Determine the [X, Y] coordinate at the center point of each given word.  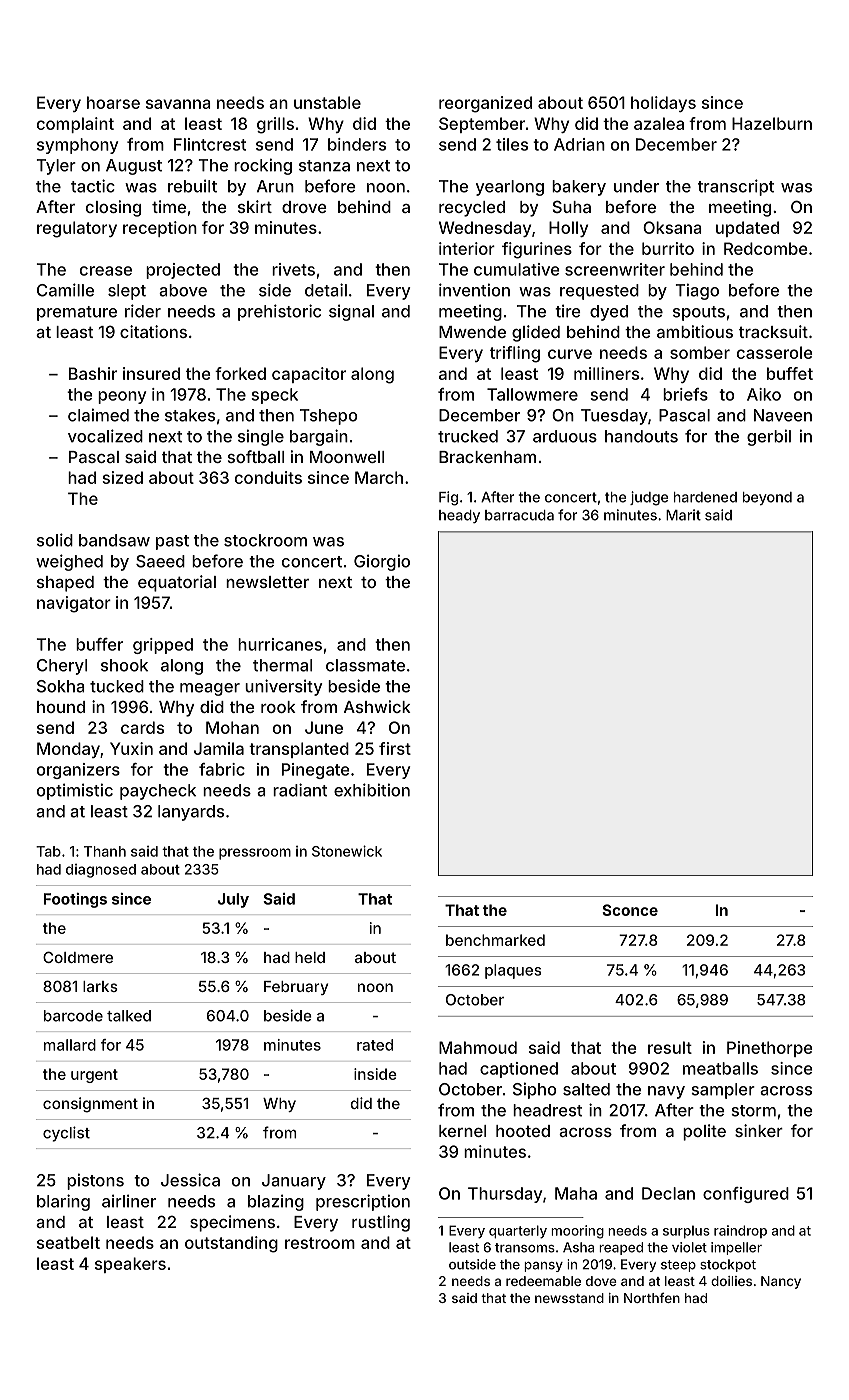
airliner [129, 1201]
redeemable [543, 1281]
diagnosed [101, 871]
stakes [190, 415]
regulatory [77, 229]
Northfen [652, 1297]
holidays [663, 104]
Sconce [630, 910]
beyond [767, 498]
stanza [324, 166]
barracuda [519, 515]
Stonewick [347, 851]
